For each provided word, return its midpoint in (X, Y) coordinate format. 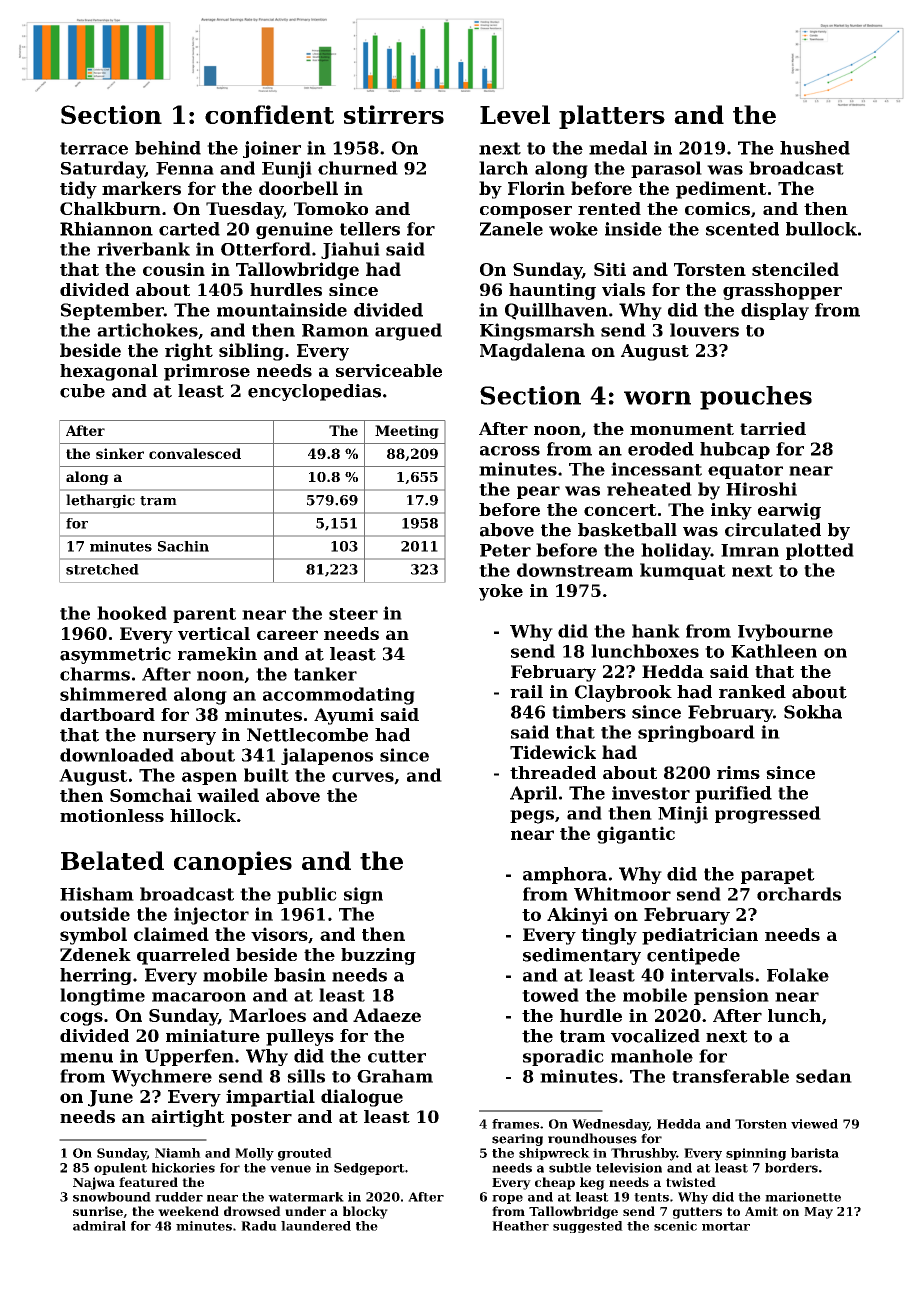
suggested (588, 1227)
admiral (99, 1226)
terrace (94, 148)
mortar (726, 1226)
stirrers (394, 114)
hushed (815, 148)
